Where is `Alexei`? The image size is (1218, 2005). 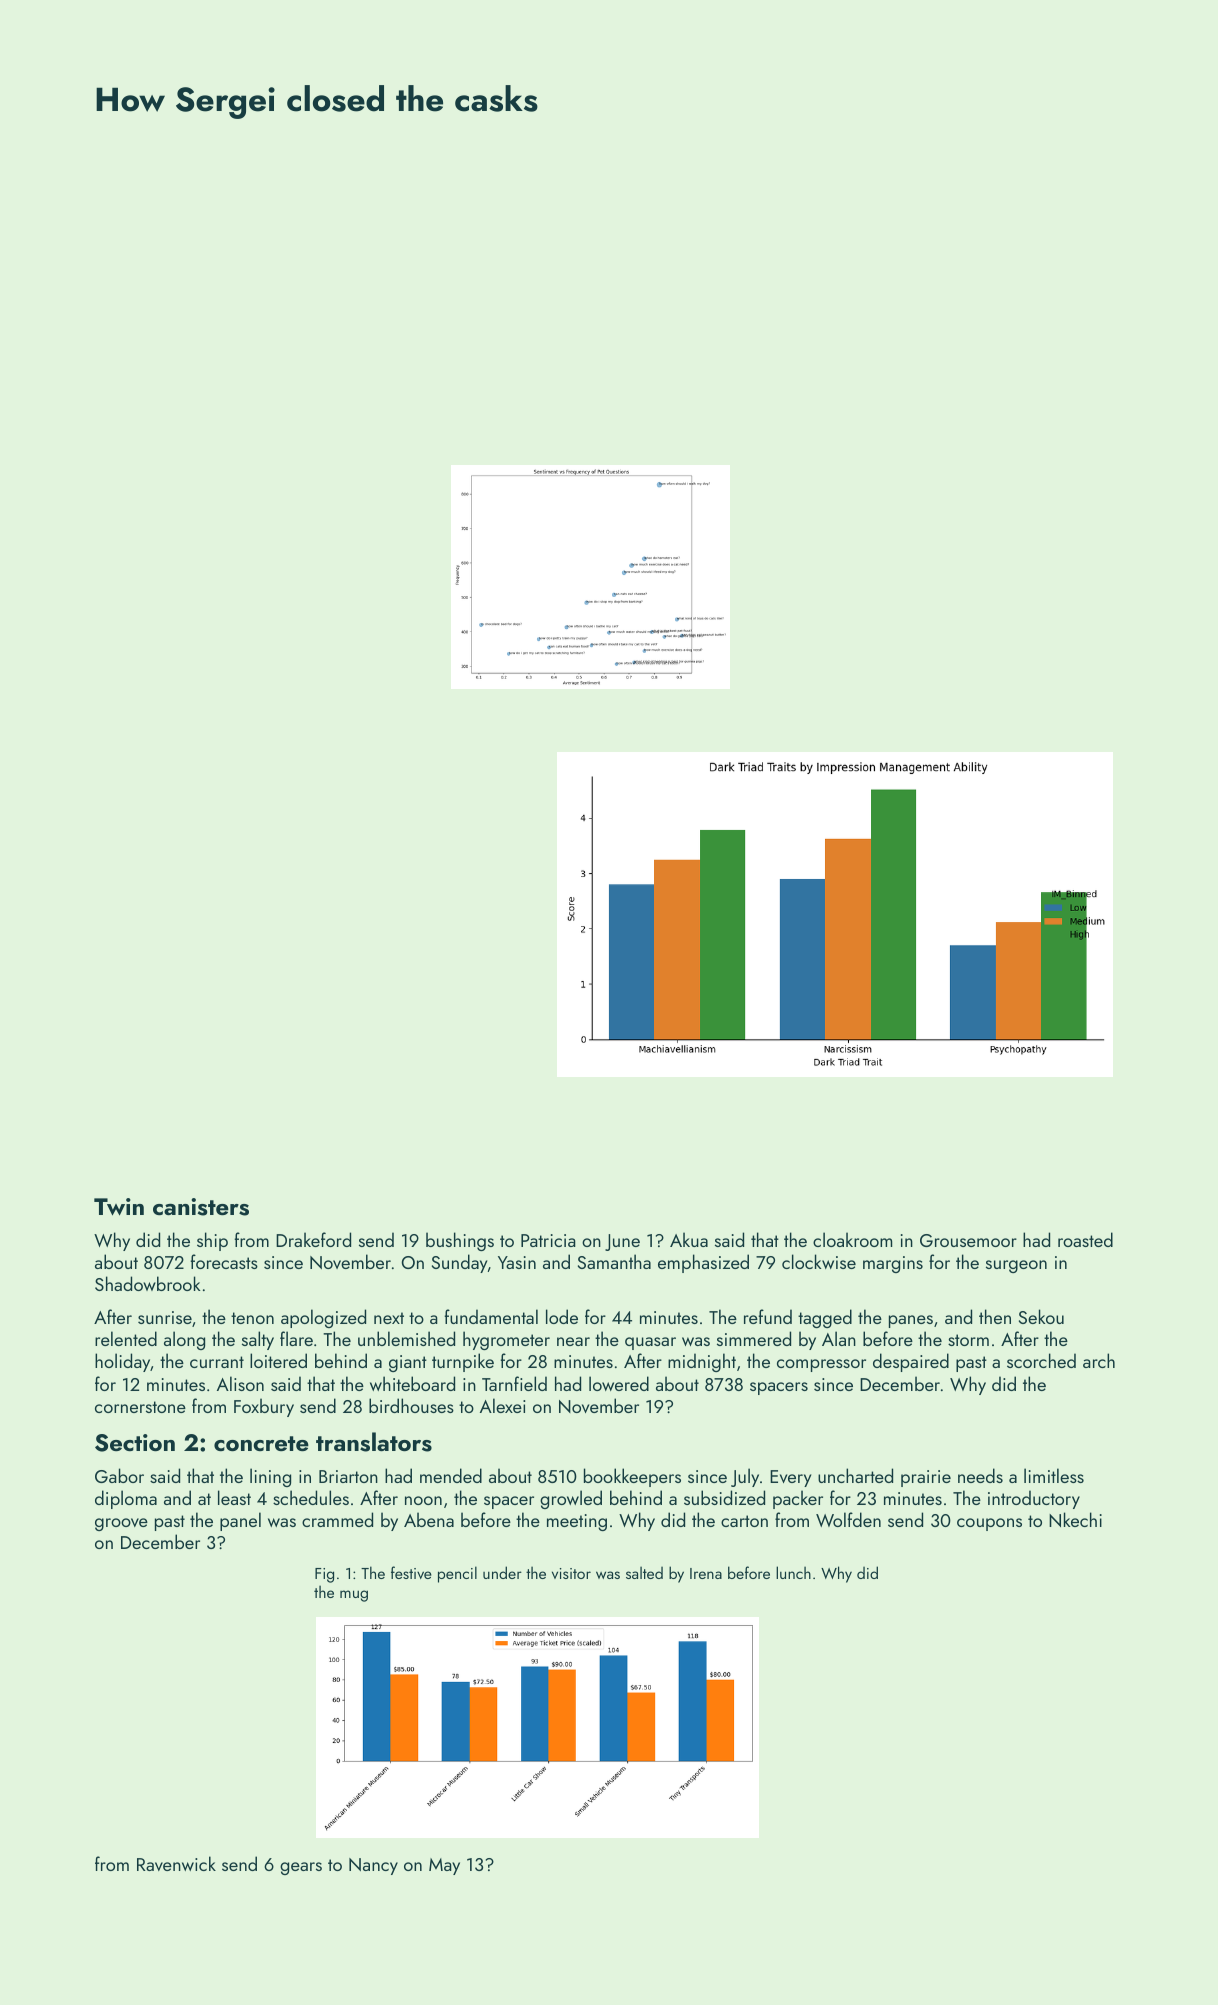 Alexei is located at coordinates (502, 1405).
